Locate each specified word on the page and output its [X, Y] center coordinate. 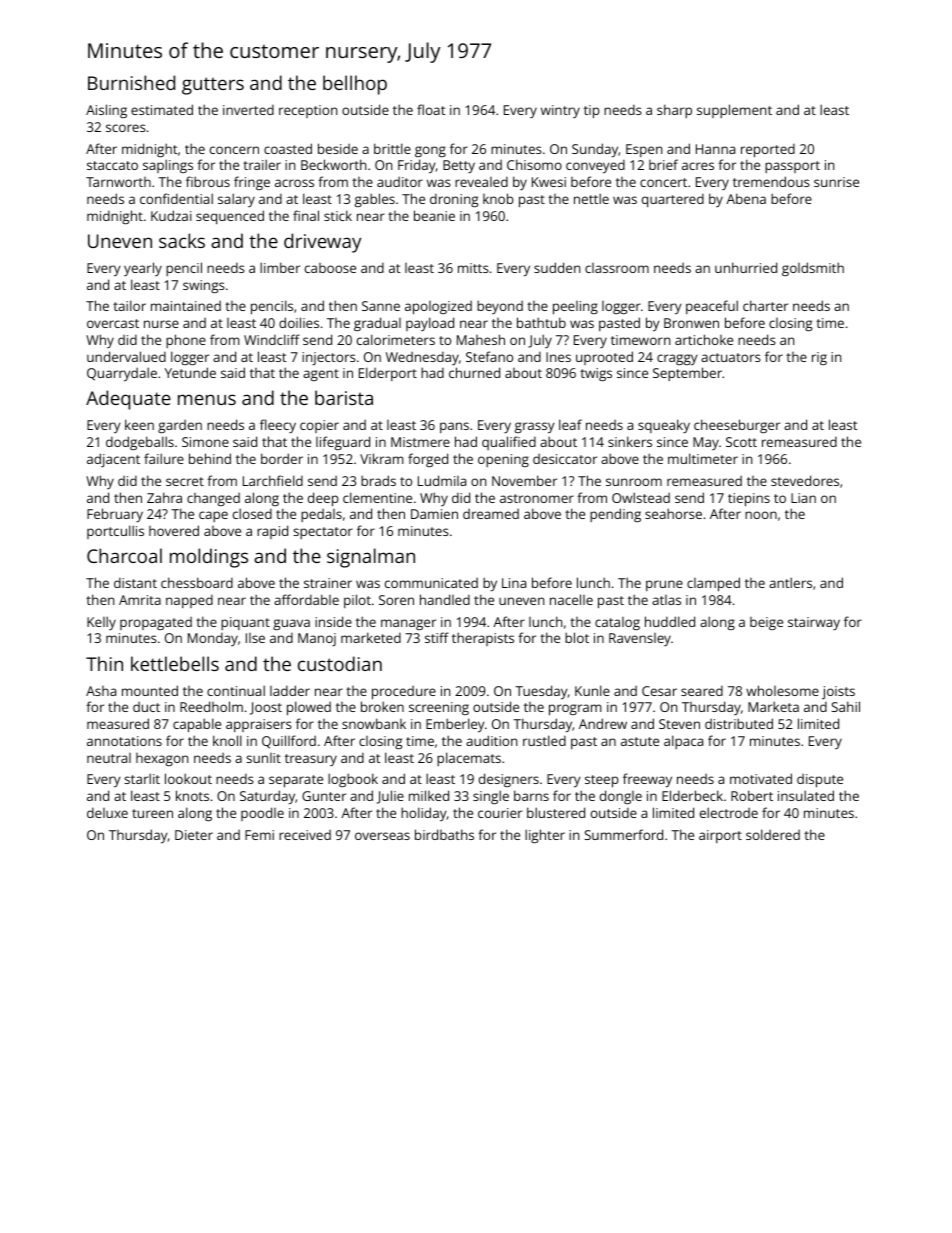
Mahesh [481, 339]
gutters [213, 86]
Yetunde [190, 372]
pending [615, 515]
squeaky [664, 426]
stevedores [805, 480]
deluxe [107, 813]
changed [213, 499]
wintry [560, 111]
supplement [734, 111]
